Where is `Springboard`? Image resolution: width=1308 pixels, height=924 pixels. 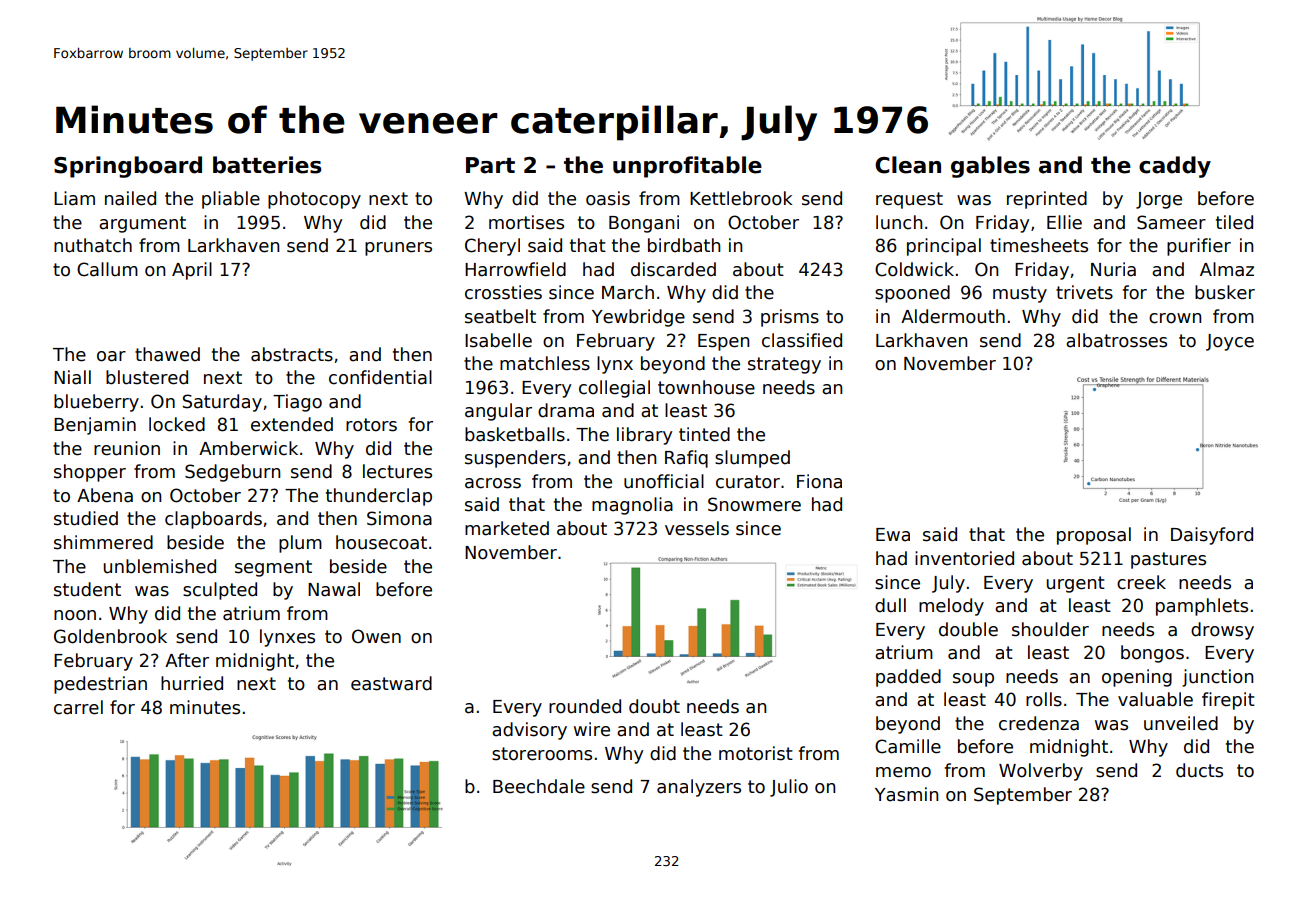 Springboard is located at coordinates (128, 167).
